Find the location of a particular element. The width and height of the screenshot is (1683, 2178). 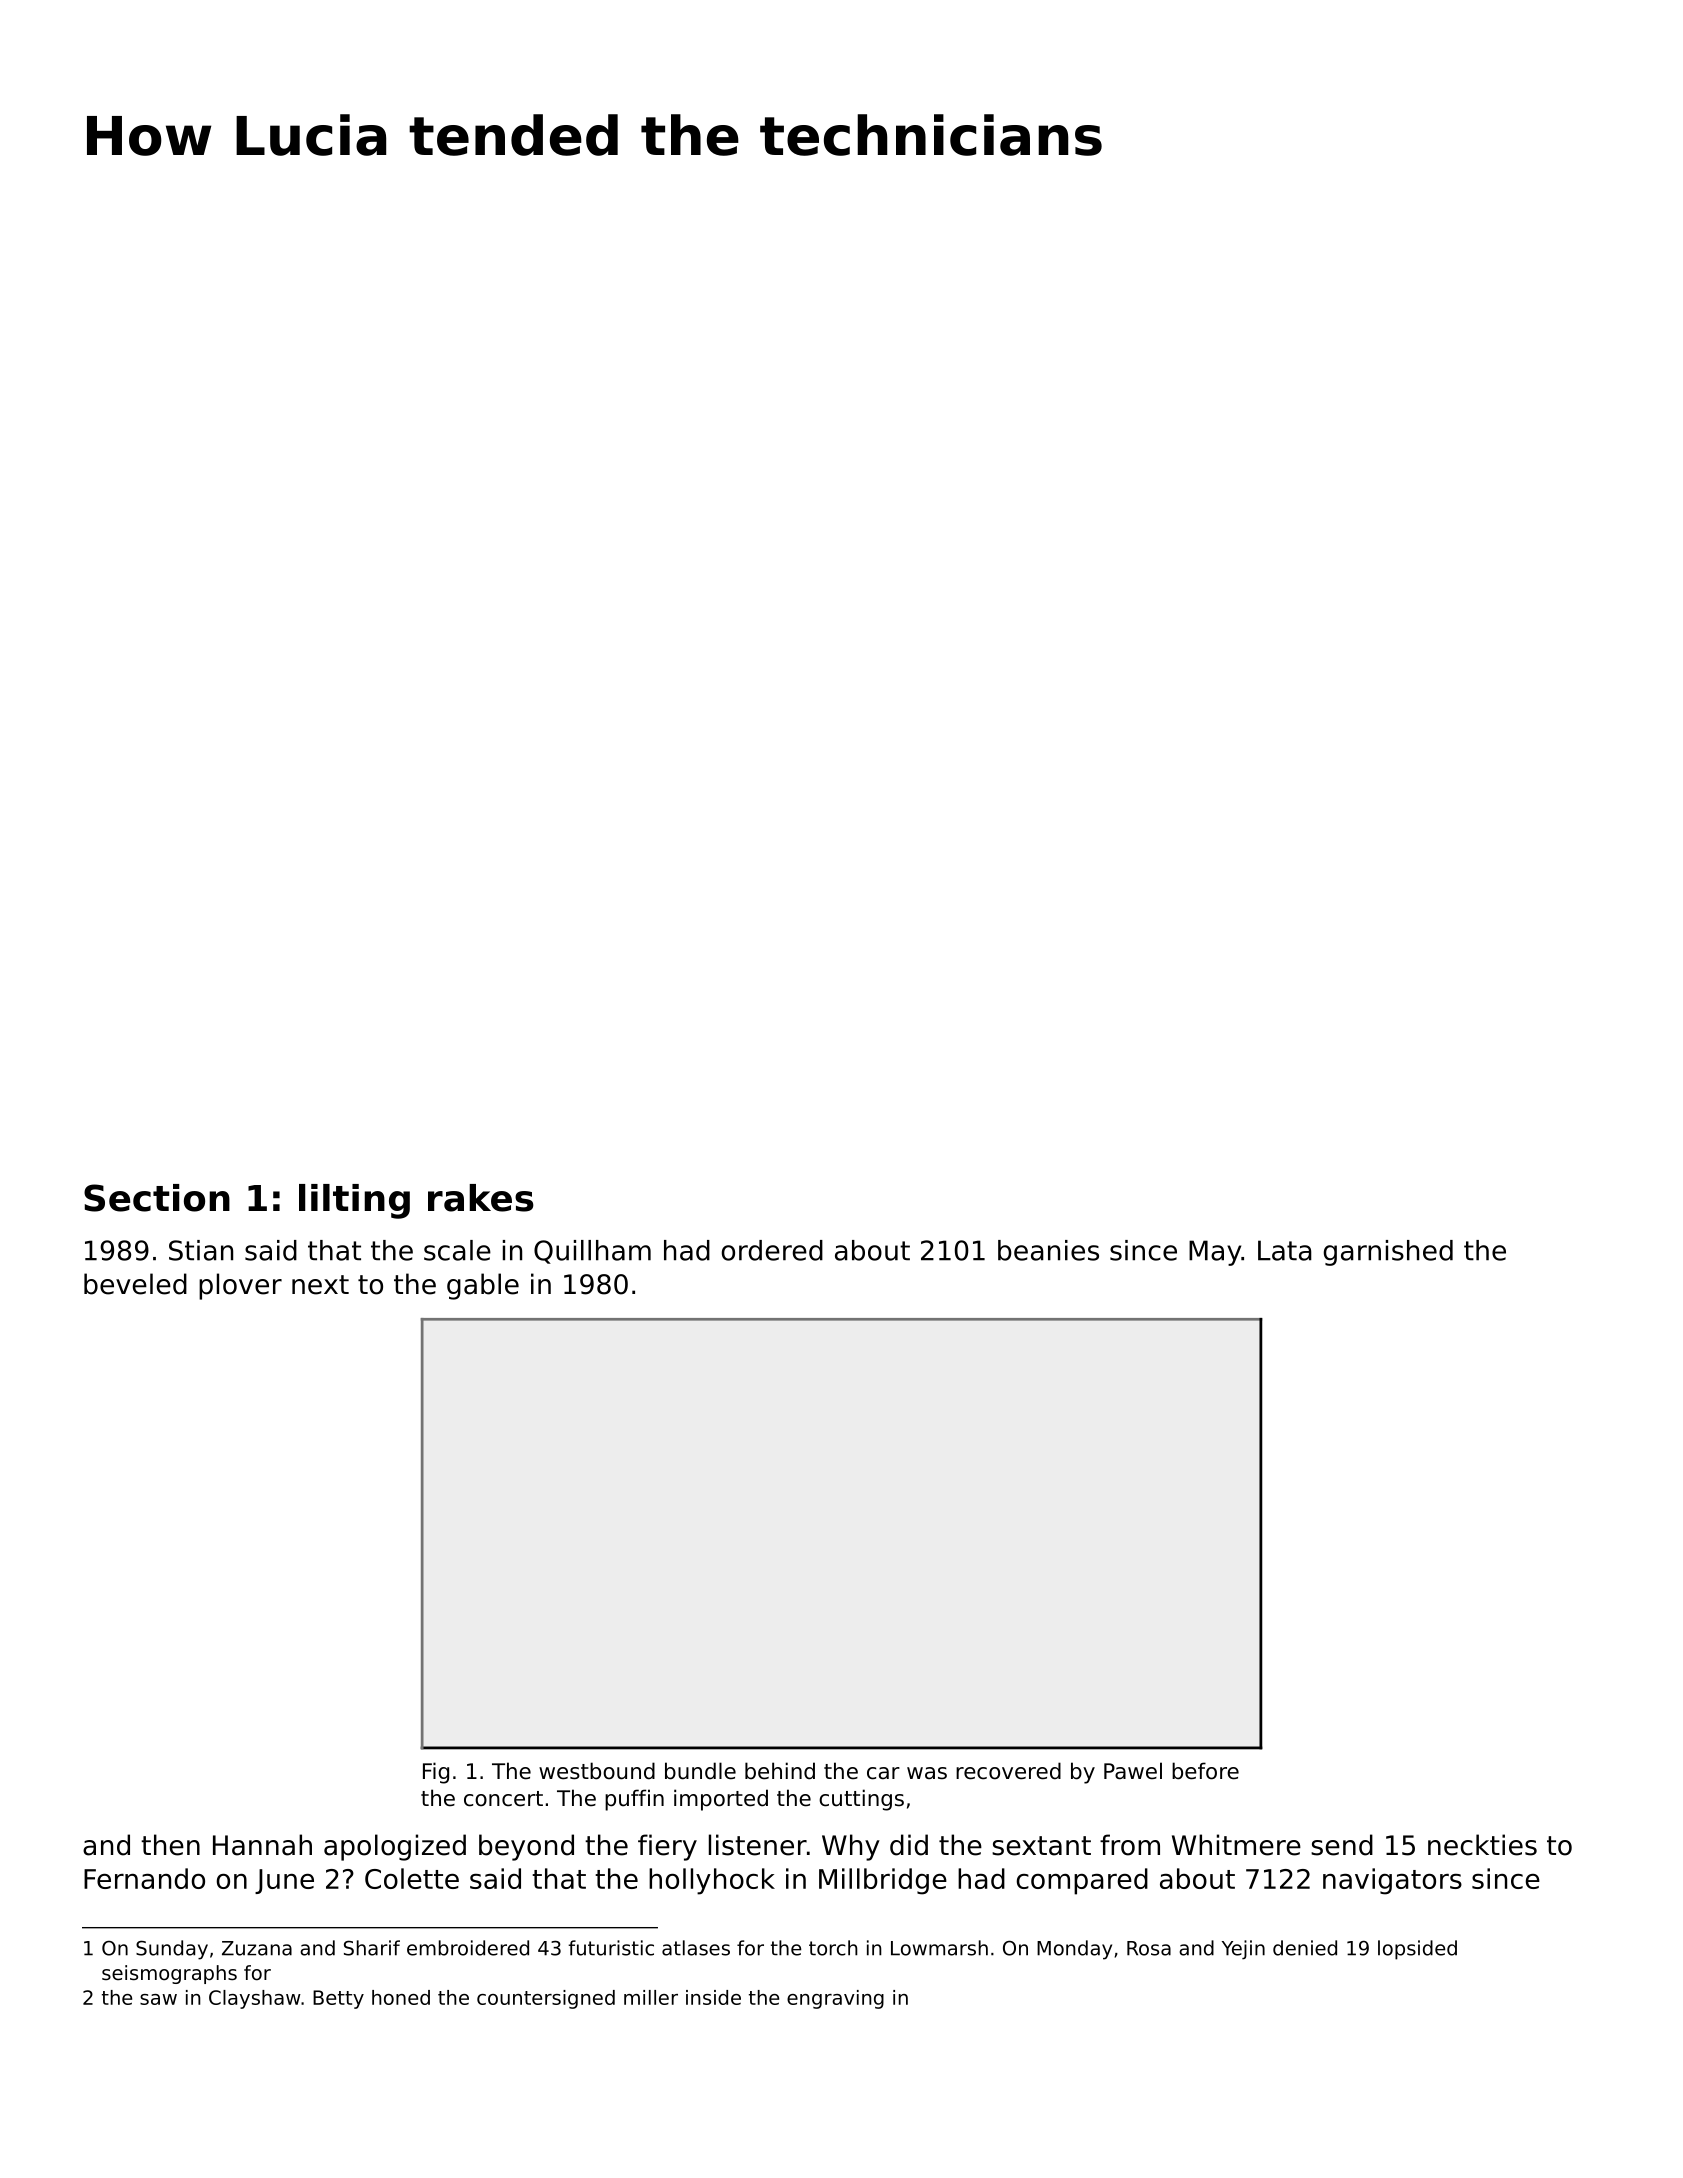

rakes is located at coordinates (481, 1198).
